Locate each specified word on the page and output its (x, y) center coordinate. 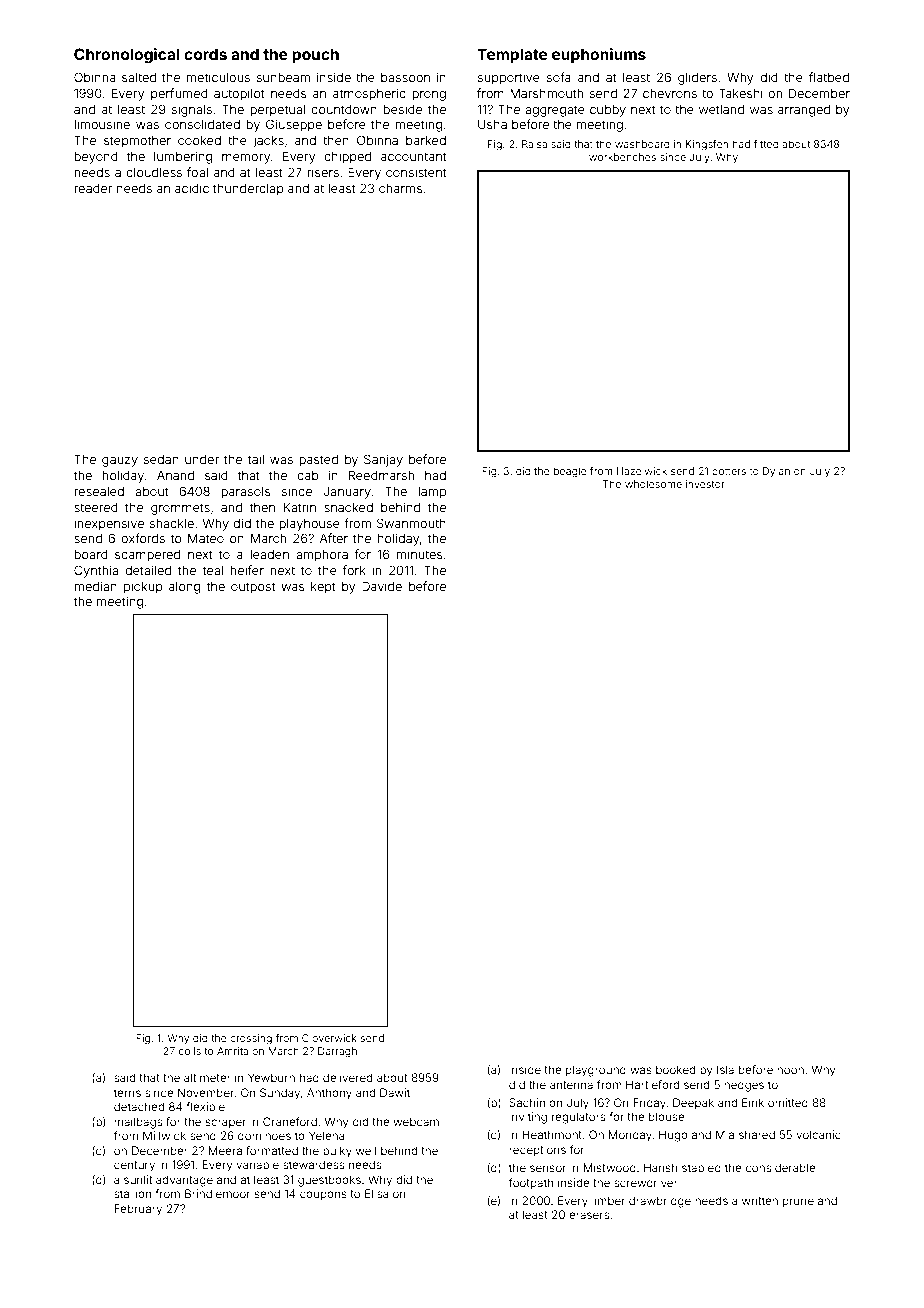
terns (127, 1093)
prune (798, 1203)
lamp (432, 493)
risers (323, 172)
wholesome (653, 484)
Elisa (377, 1193)
